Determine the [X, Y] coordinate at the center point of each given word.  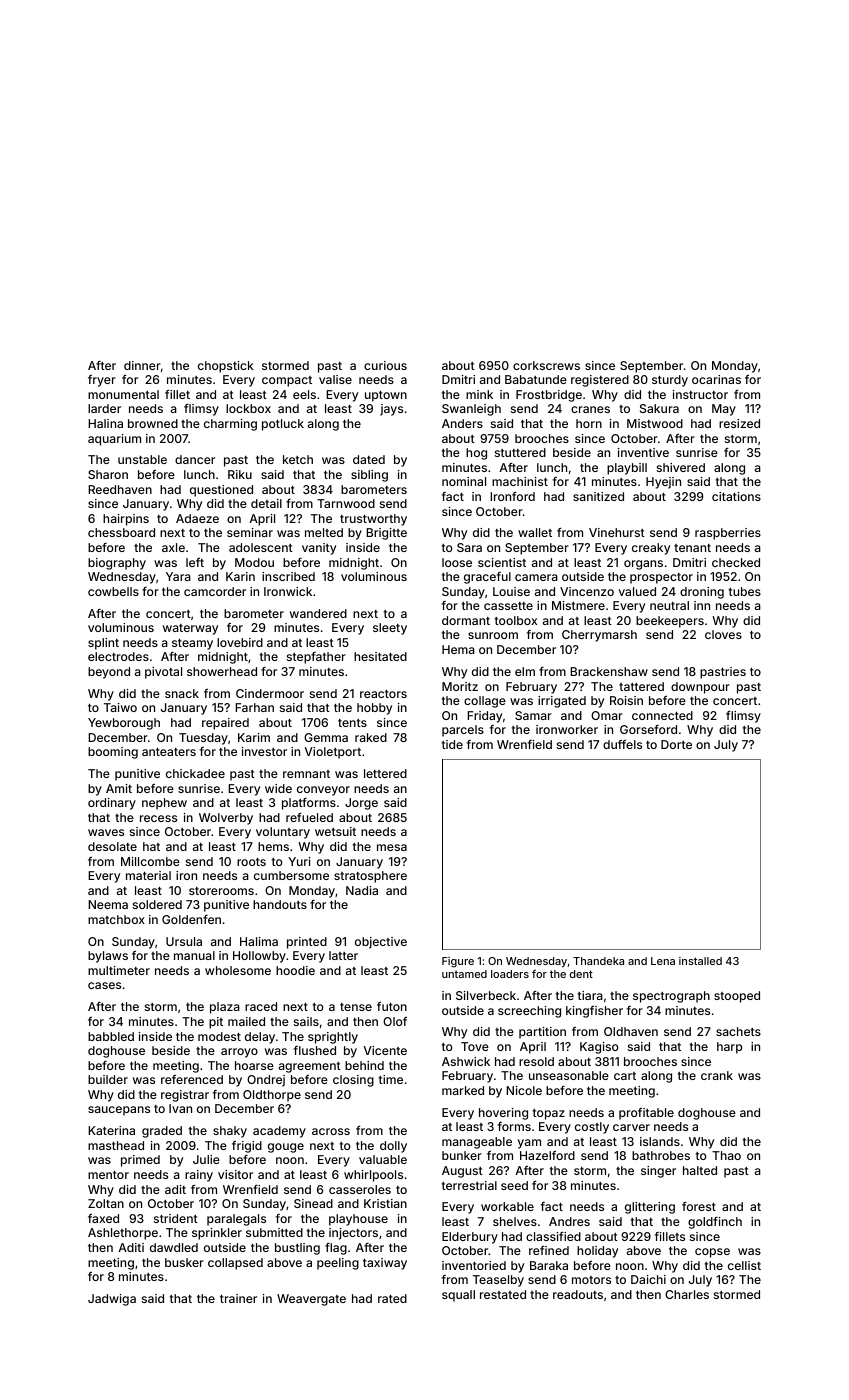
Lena [663, 961]
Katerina [111, 1130]
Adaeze [197, 518]
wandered [318, 613]
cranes [590, 409]
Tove [475, 1046]
